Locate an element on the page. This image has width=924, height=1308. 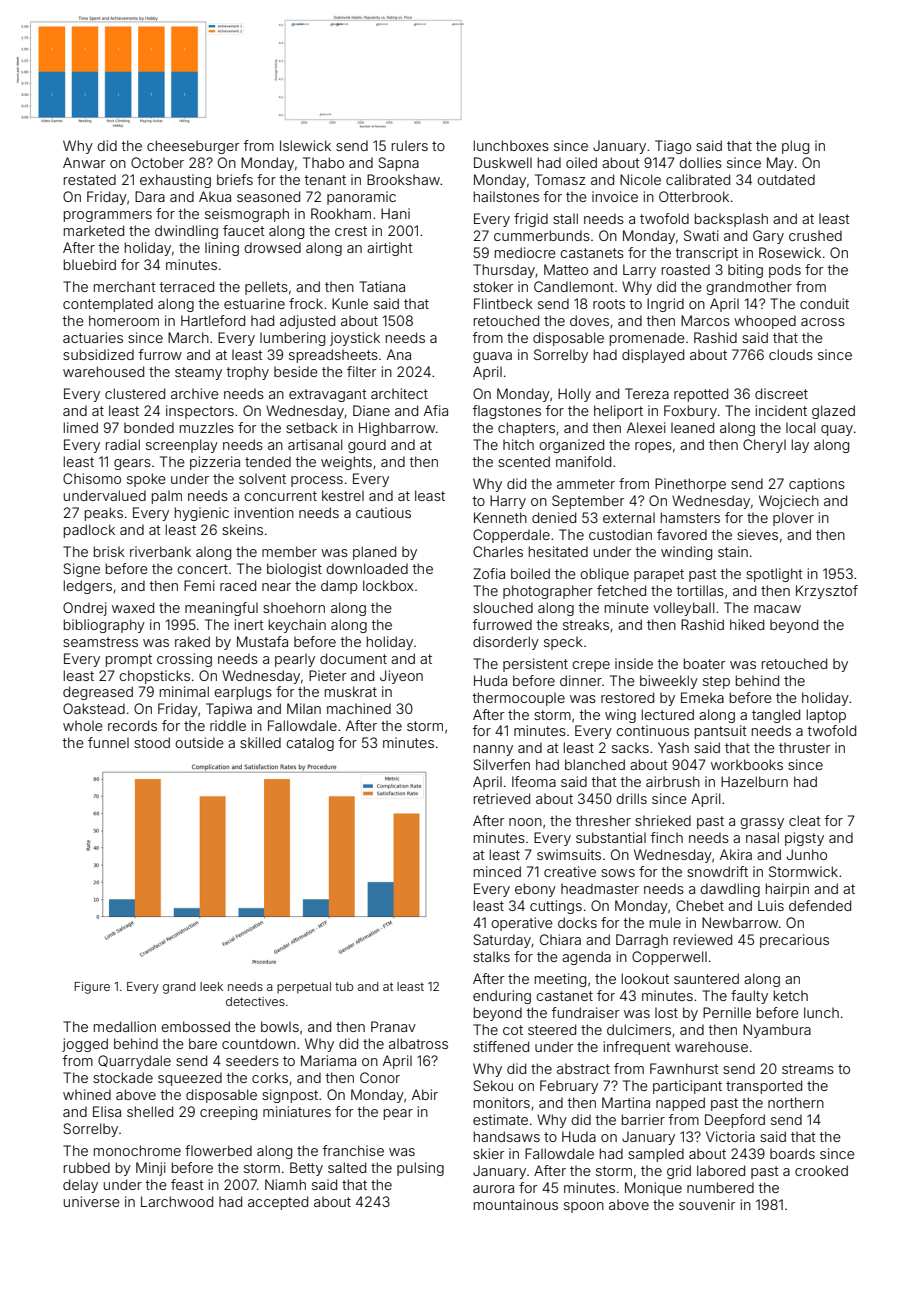
external is located at coordinates (629, 518).
